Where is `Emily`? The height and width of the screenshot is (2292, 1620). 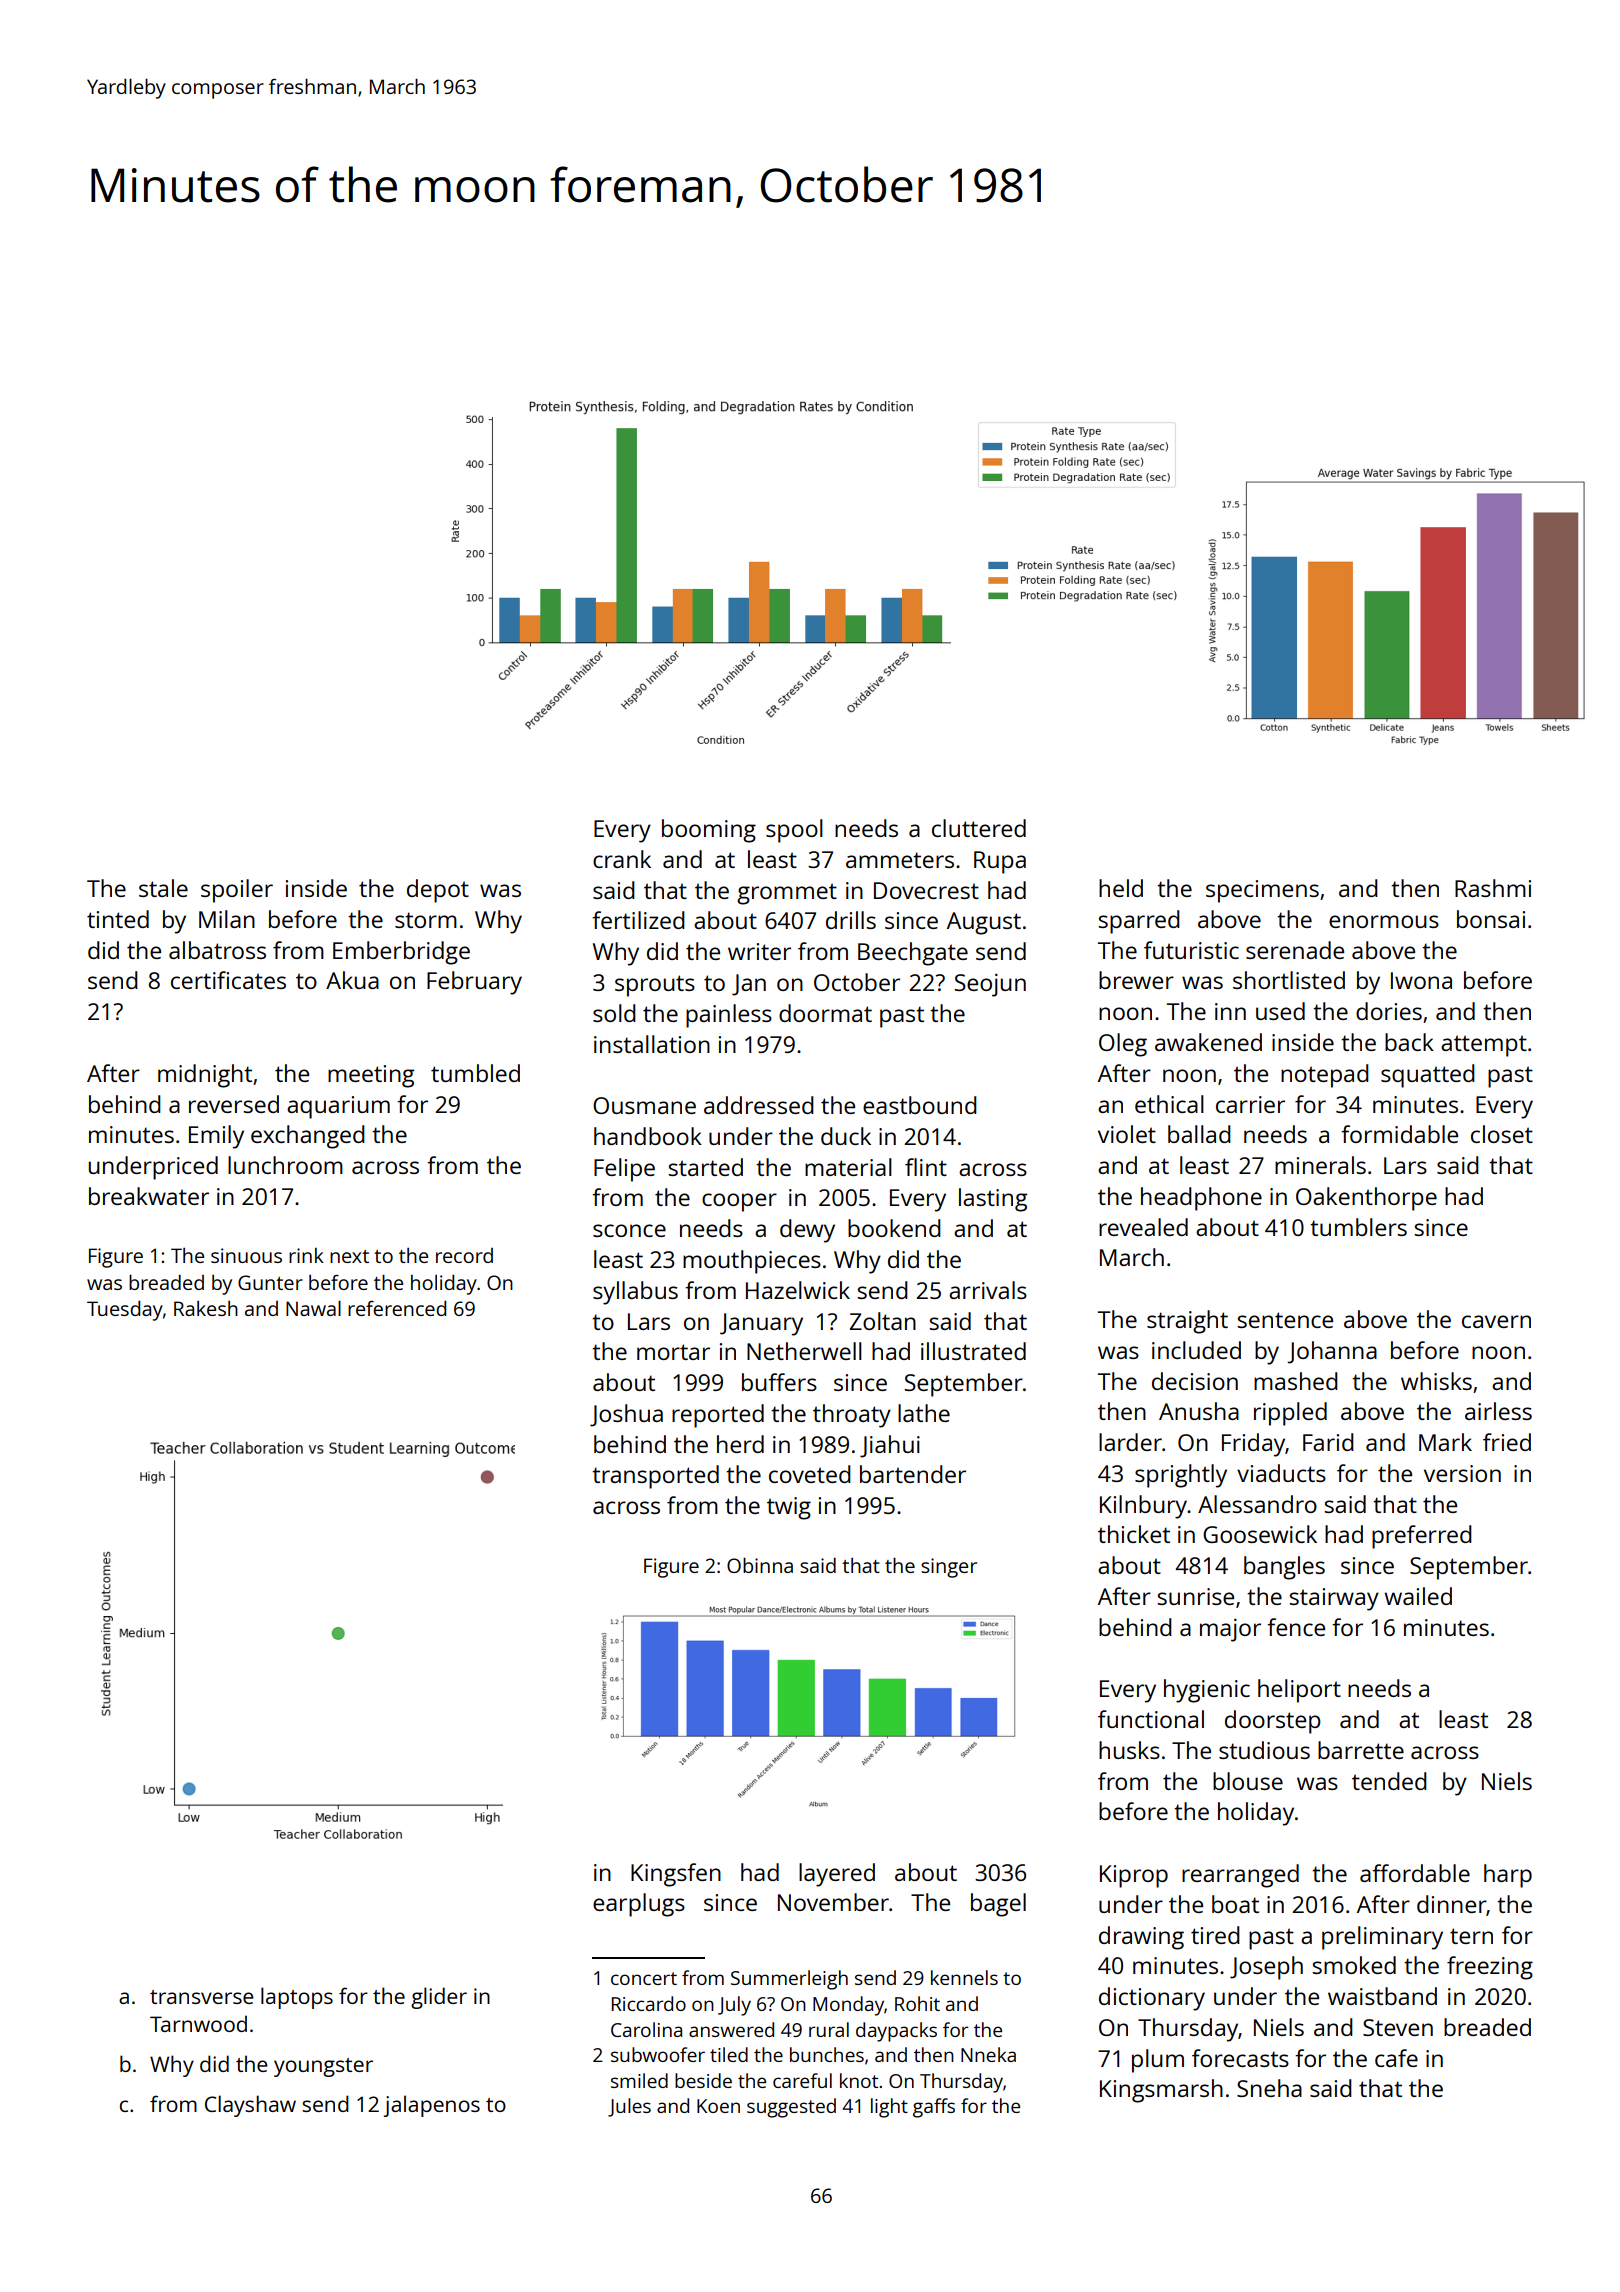 Emily is located at coordinates (216, 1137).
